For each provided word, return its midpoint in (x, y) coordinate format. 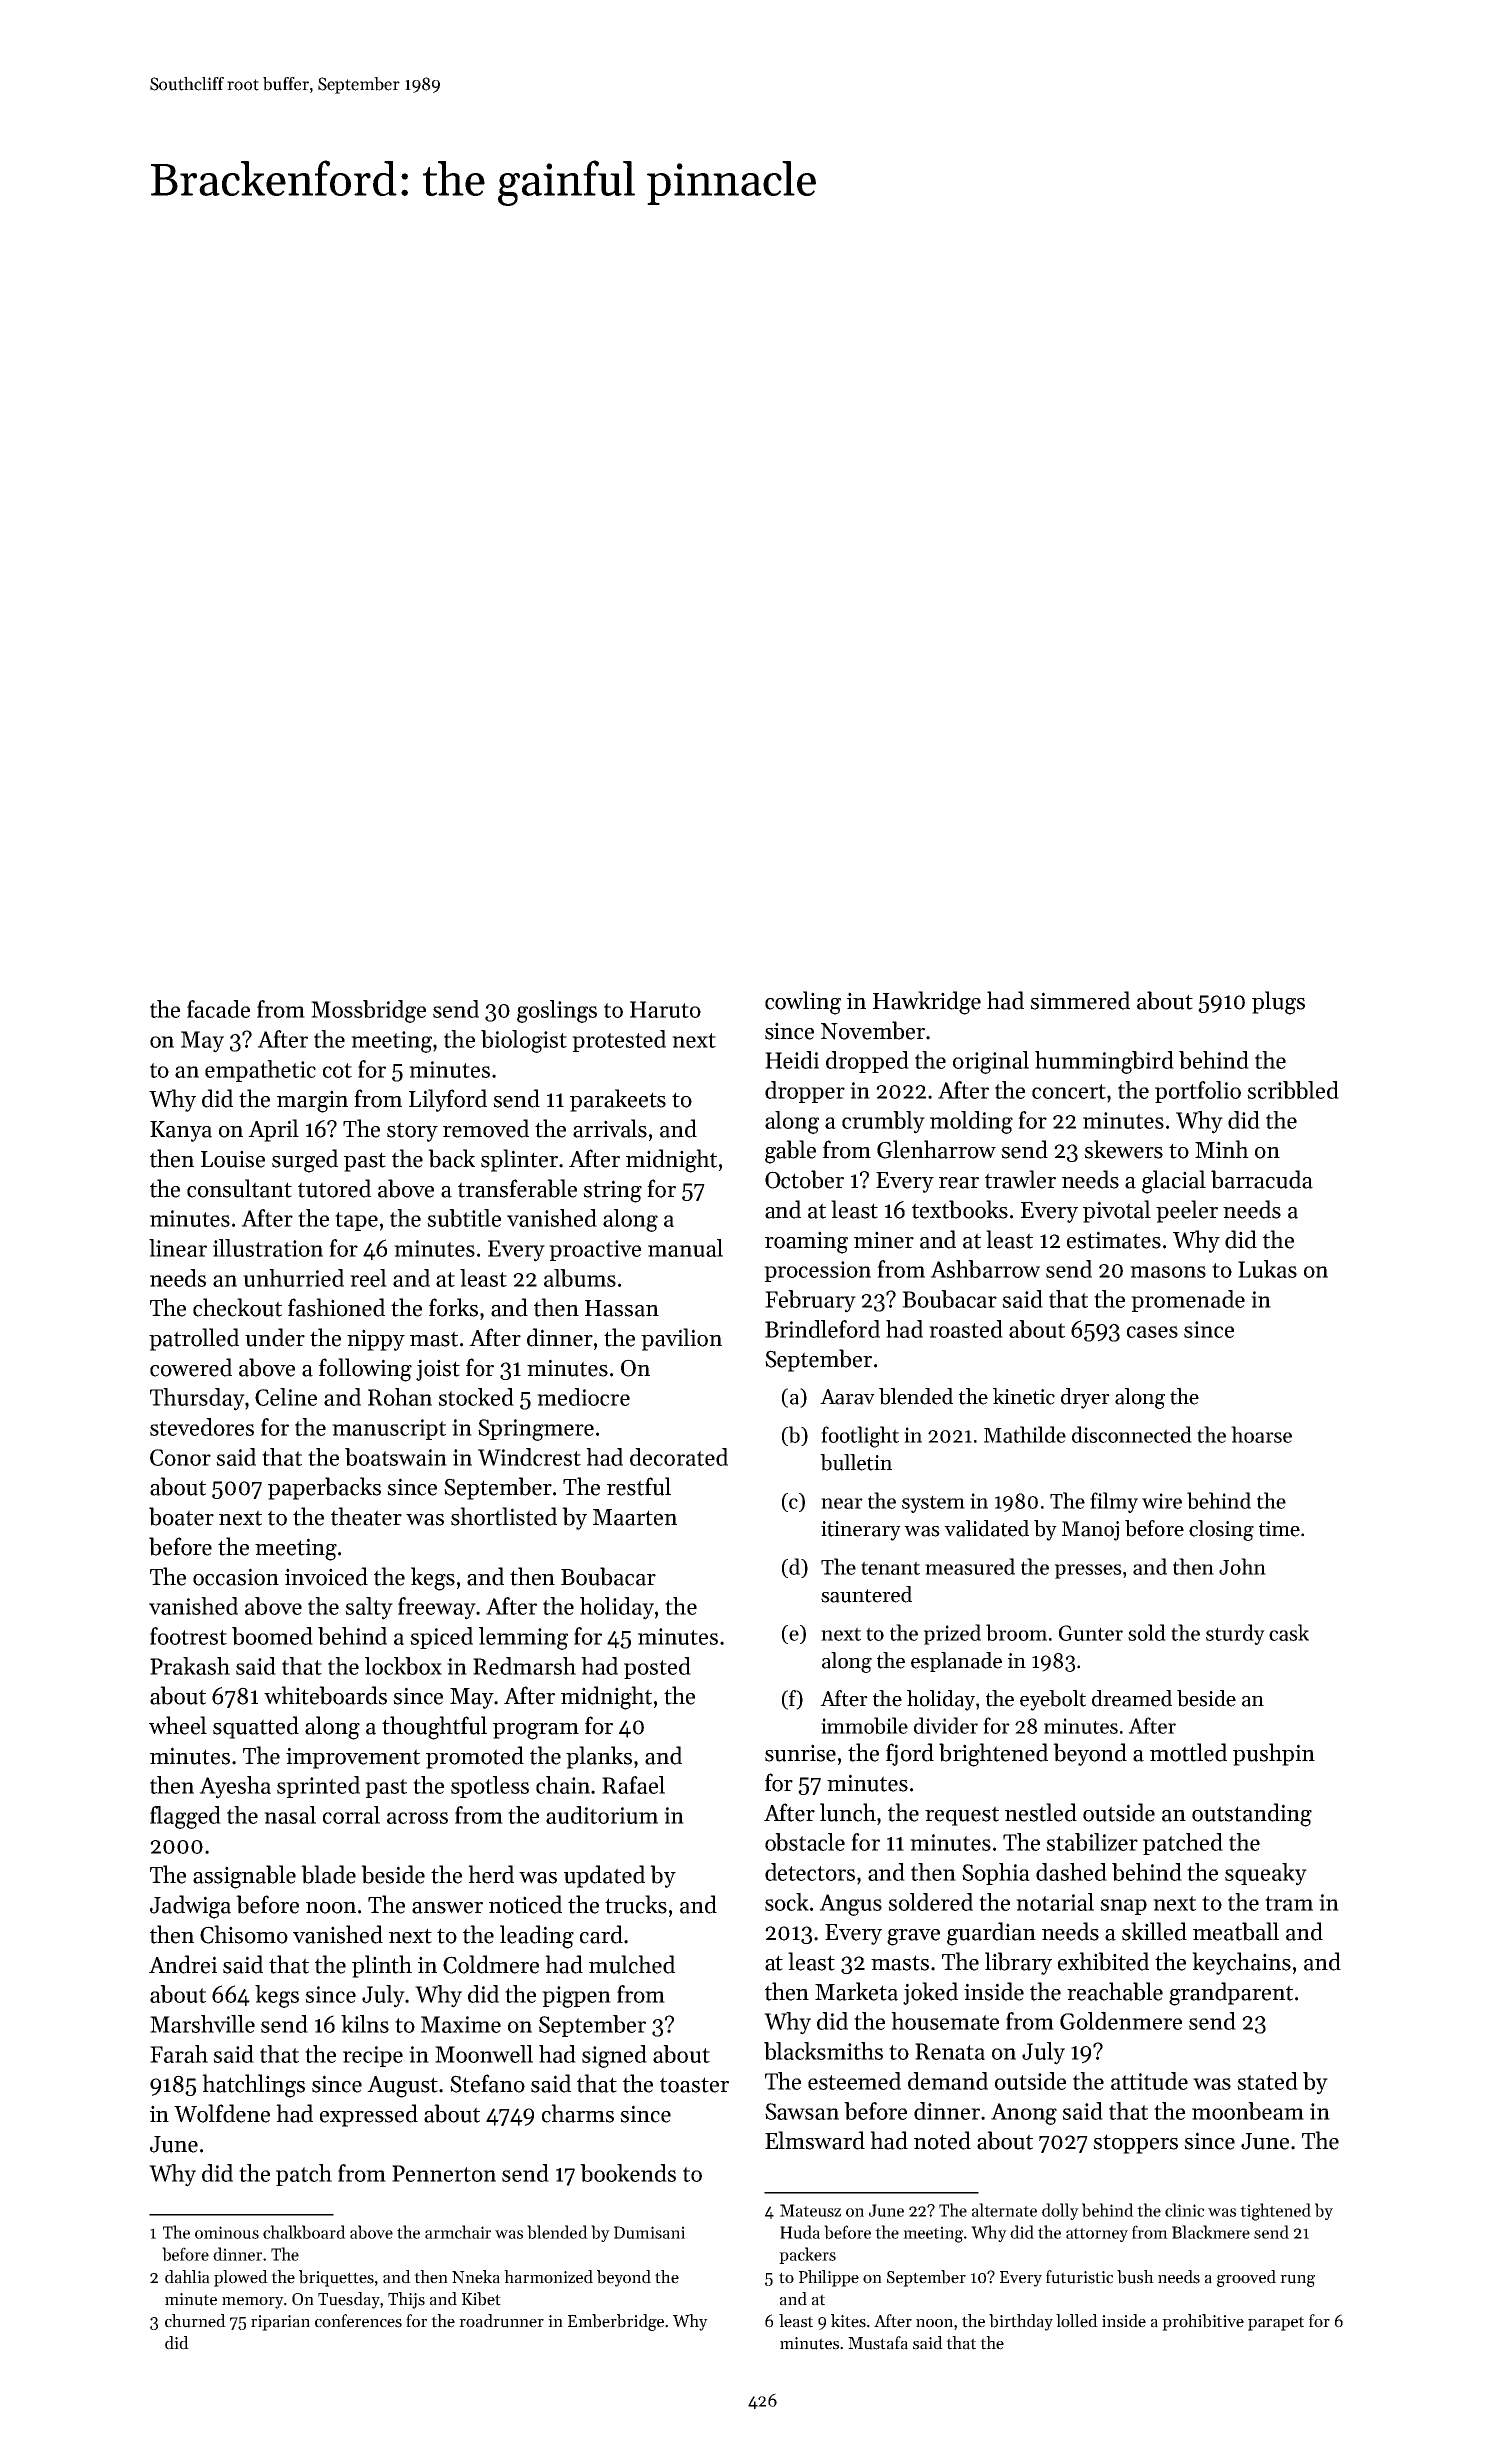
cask (1289, 1632)
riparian (280, 2323)
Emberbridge (616, 2322)
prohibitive (1203, 2322)
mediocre (583, 1397)
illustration (268, 1248)
